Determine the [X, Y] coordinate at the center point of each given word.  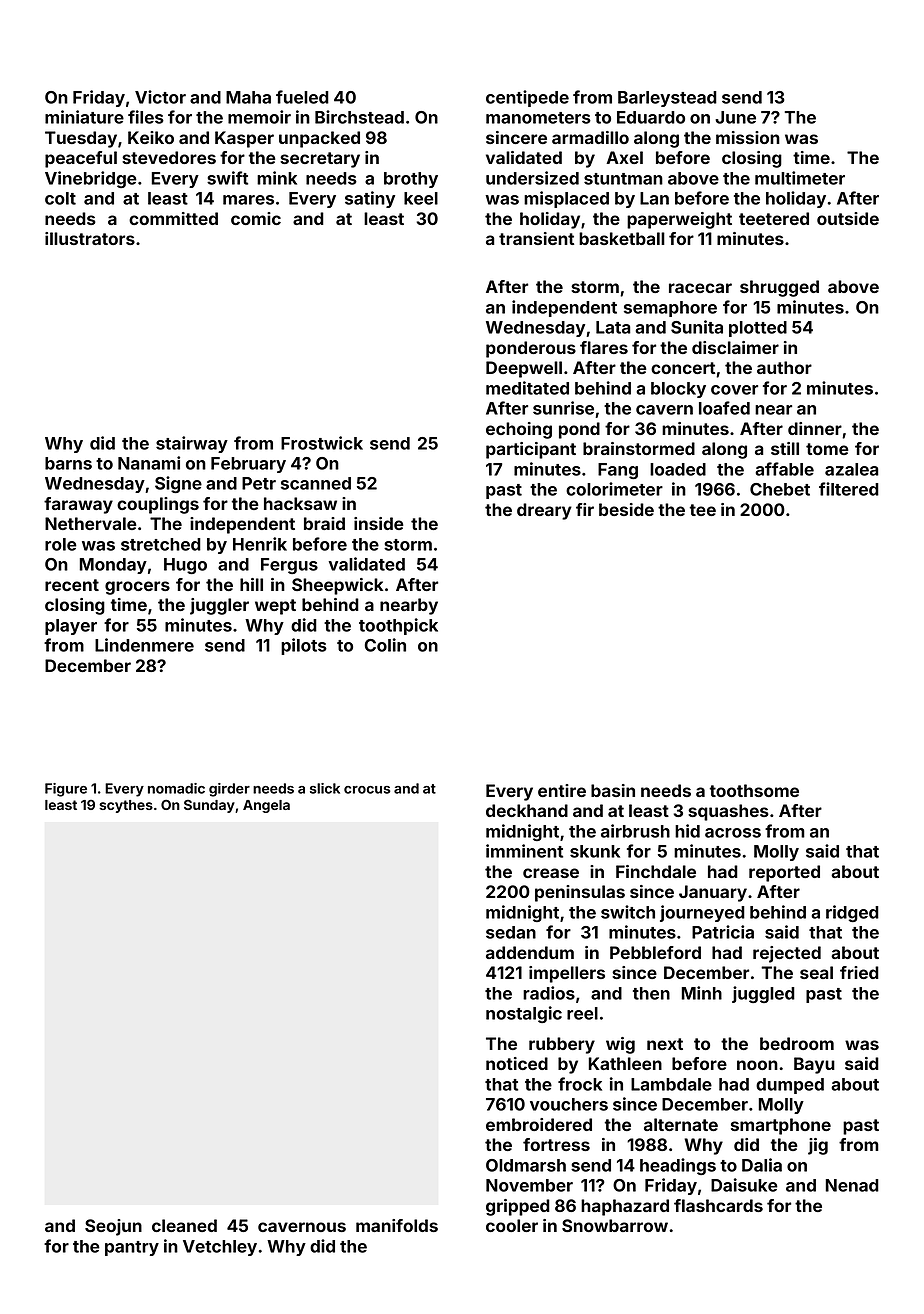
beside [626, 509]
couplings [158, 505]
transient [536, 238]
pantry [132, 1248]
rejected [787, 954]
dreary [544, 511]
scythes [126, 806]
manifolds [397, 1225]
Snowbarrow [615, 1225]
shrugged [779, 288]
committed [173, 218]
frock [580, 1084]
